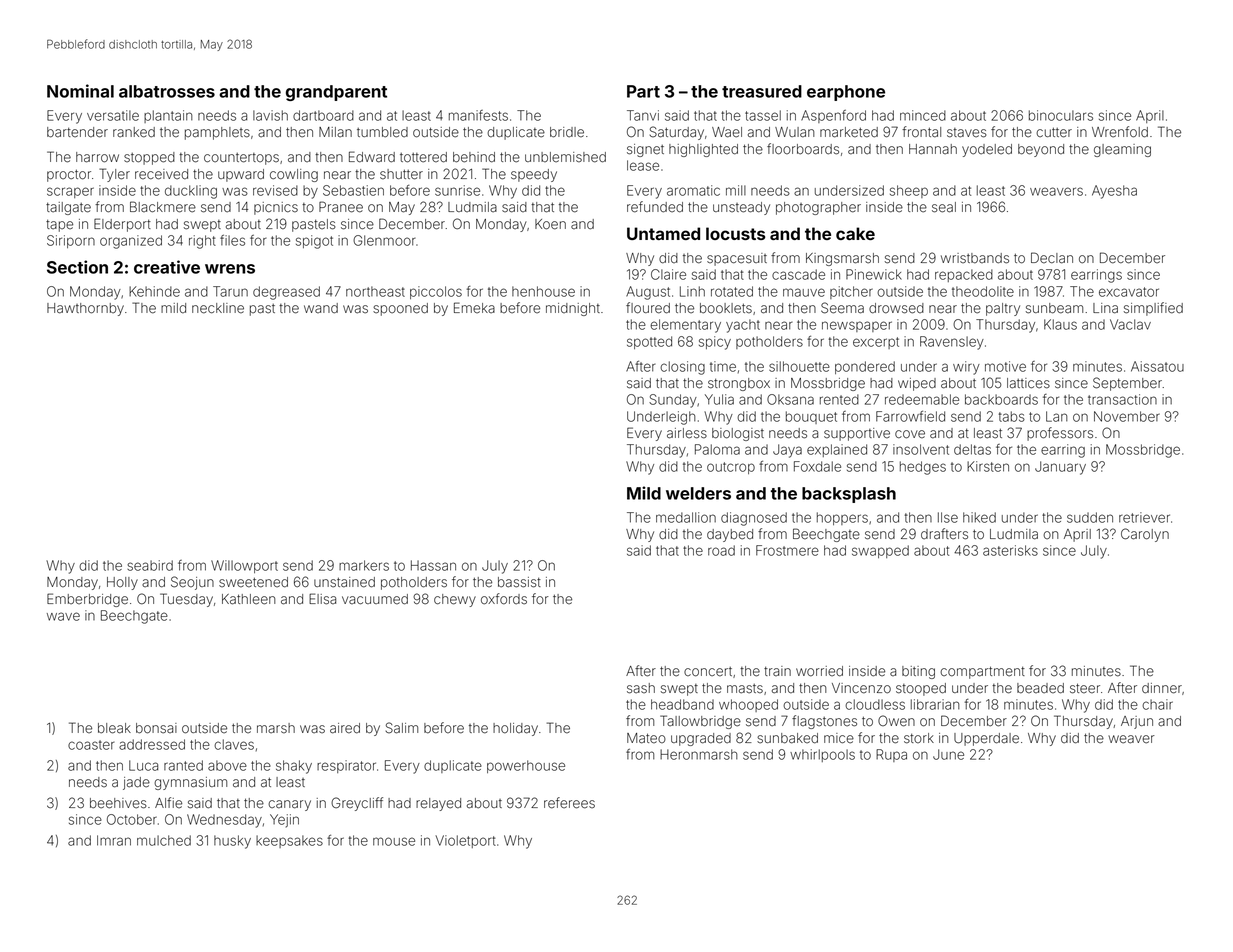 The height and width of the screenshot is (952, 1233). I want to click on markers, so click(364, 565).
